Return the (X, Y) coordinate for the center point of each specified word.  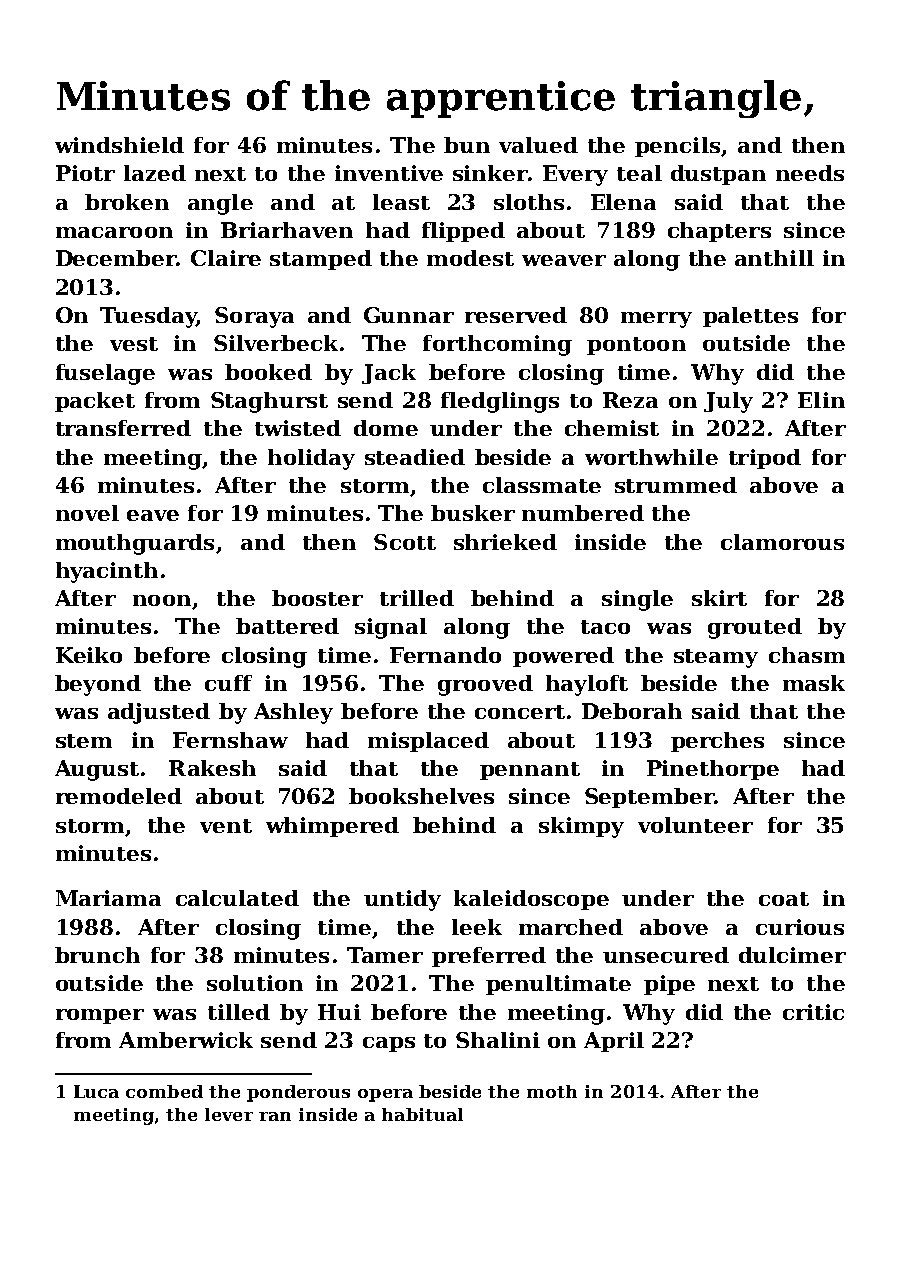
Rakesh (212, 768)
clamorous (782, 542)
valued (538, 145)
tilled (239, 1012)
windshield (119, 145)
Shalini (498, 1040)
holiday (311, 459)
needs (810, 173)
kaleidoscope (531, 900)
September (649, 798)
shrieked (505, 542)
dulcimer (792, 955)
